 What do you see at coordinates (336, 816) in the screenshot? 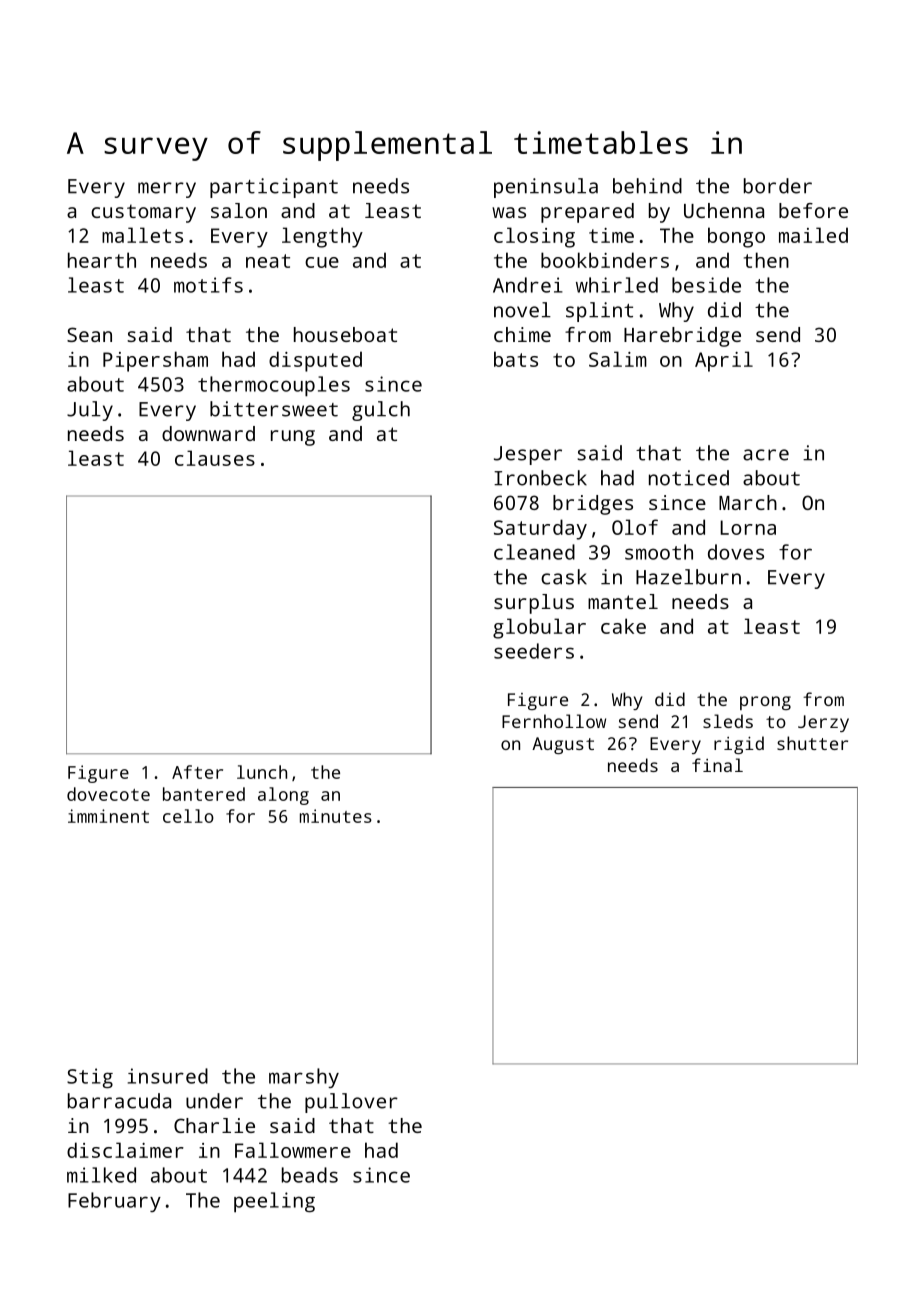
I see `minutes` at bounding box center [336, 816].
